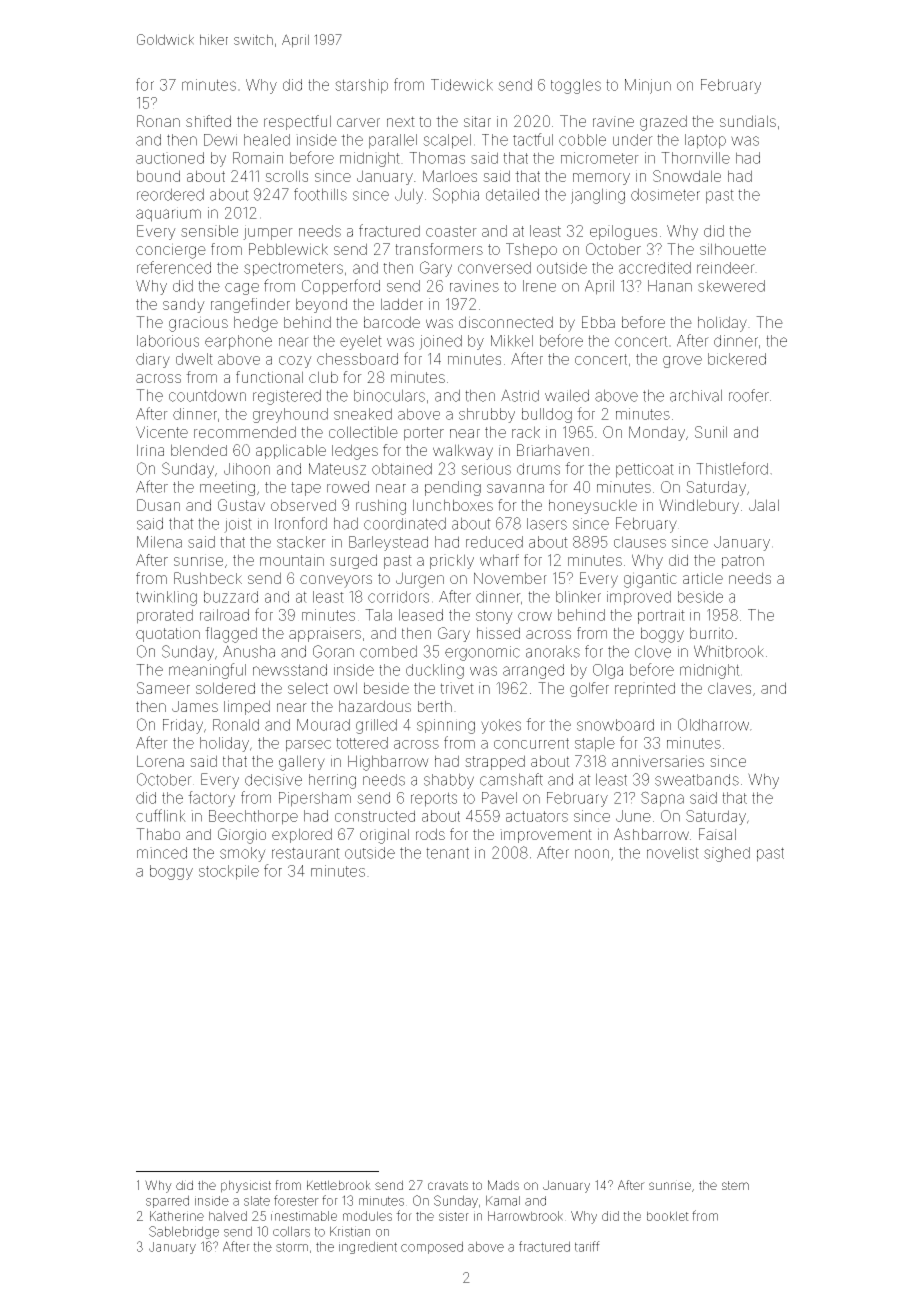 This page has width=924, height=1314. What do you see at coordinates (361, 86) in the page?
I see `starship` at bounding box center [361, 86].
